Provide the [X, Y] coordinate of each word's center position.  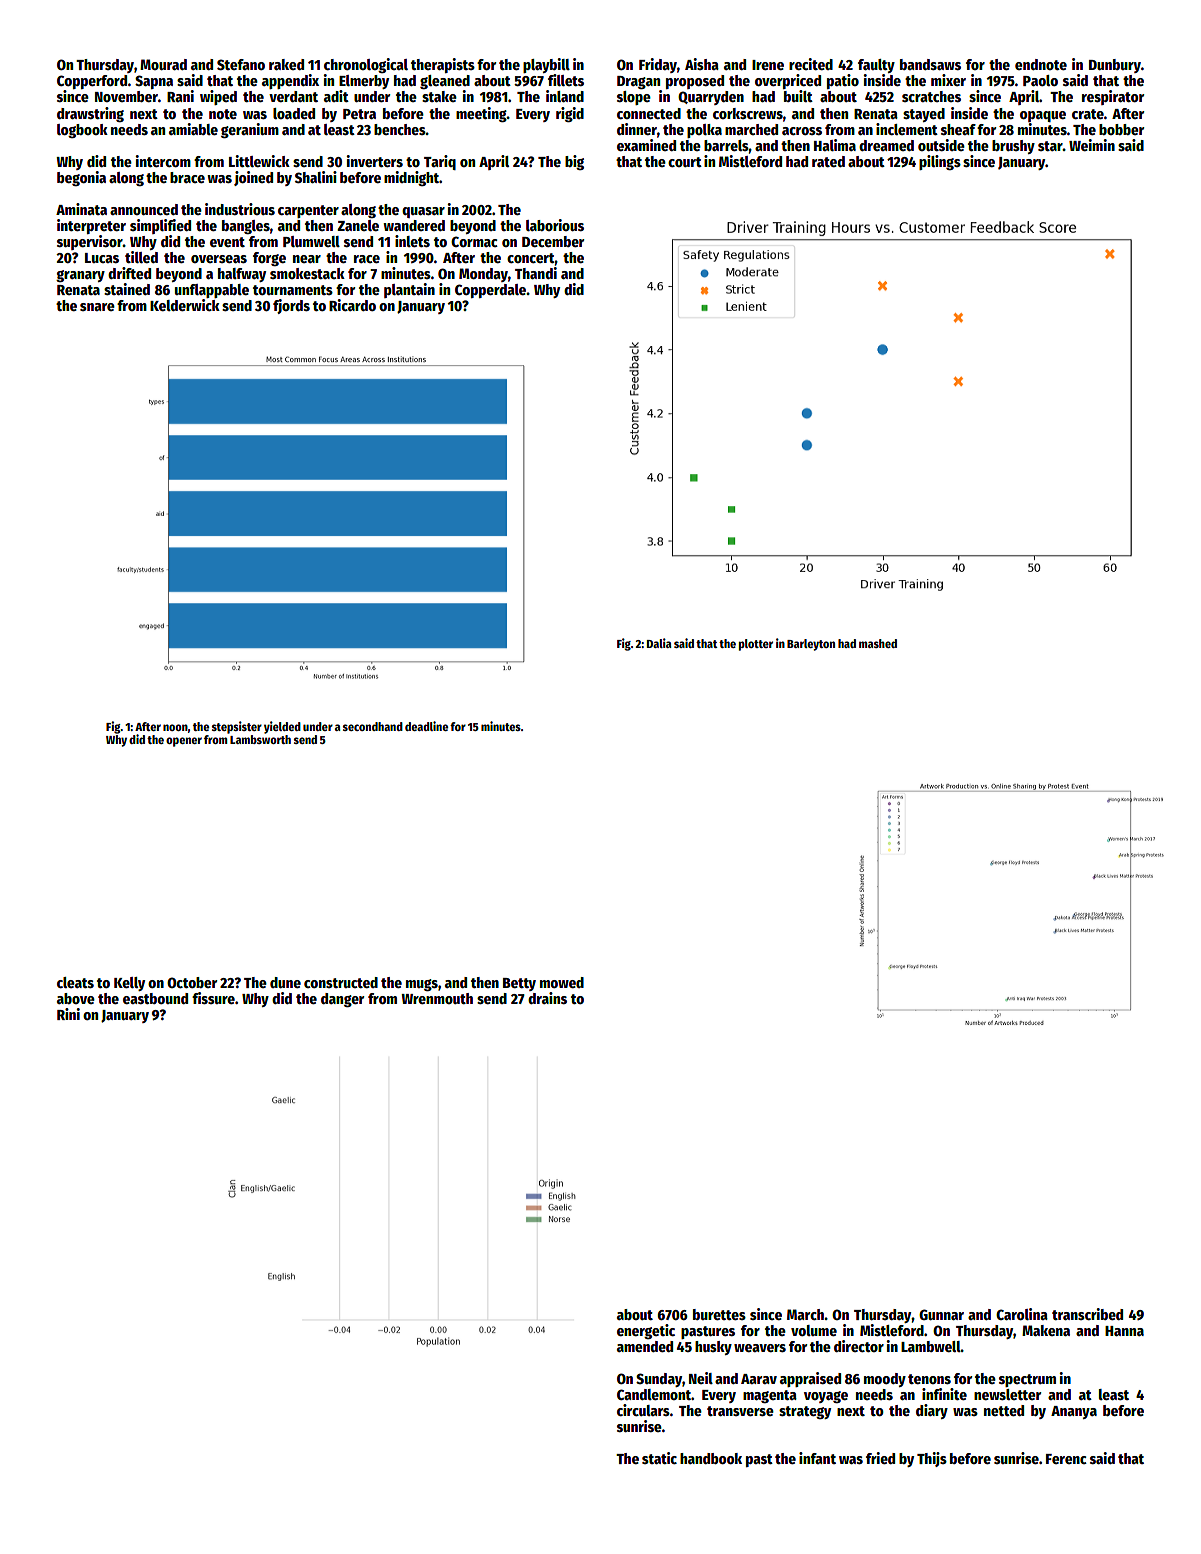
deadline [426, 726]
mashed [878, 643]
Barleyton [811, 645]
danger [342, 1000]
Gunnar [941, 1314]
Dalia [659, 643]
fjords [291, 306]
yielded [282, 727]
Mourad [163, 64]
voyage [826, 1397]
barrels [726, 145]
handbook [711, 1458]
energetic [646, 1331]
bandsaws [930, 64]
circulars [643, 1410]
